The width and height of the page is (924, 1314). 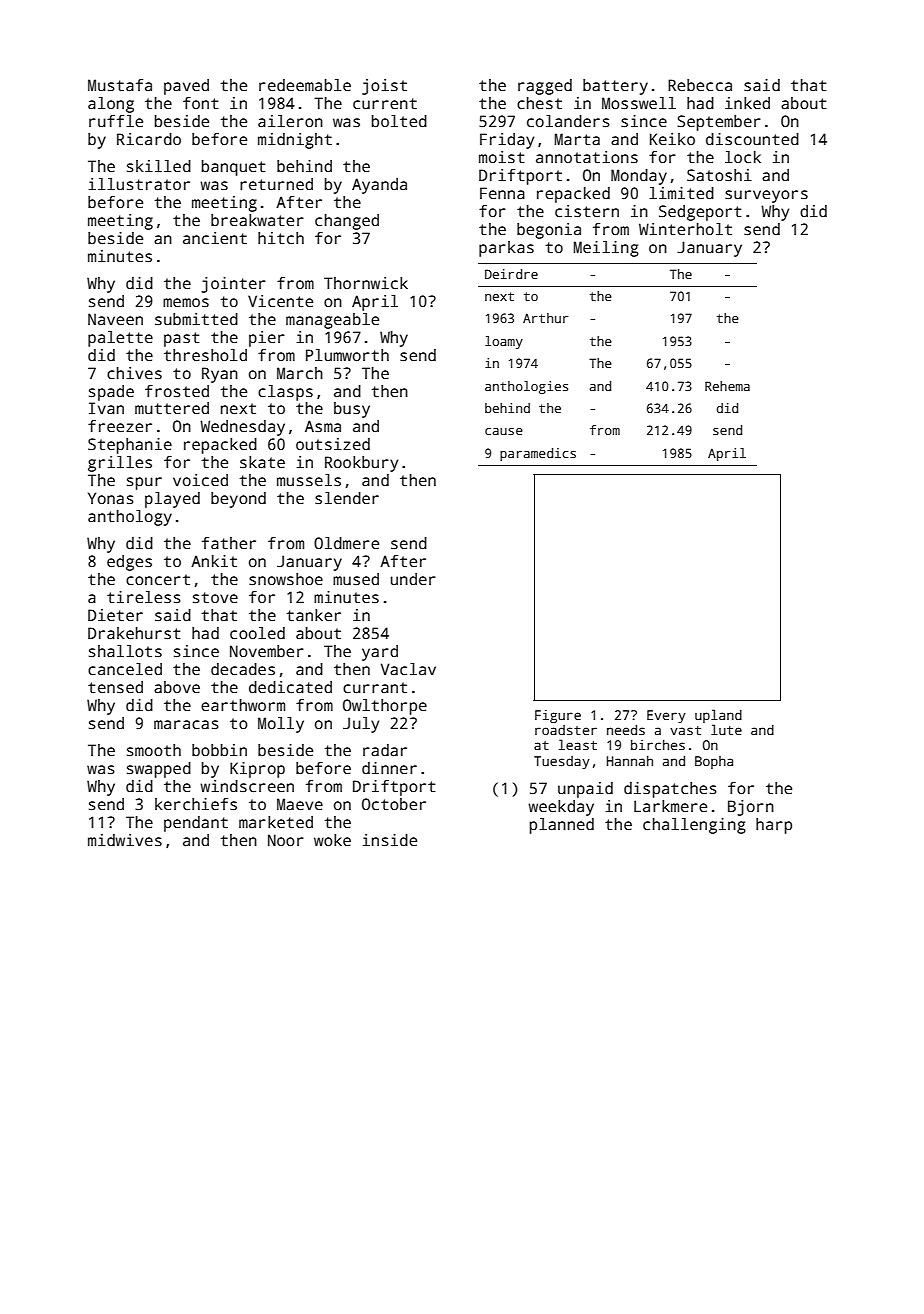 I want to click on inked, so click(x=747, y=103).
